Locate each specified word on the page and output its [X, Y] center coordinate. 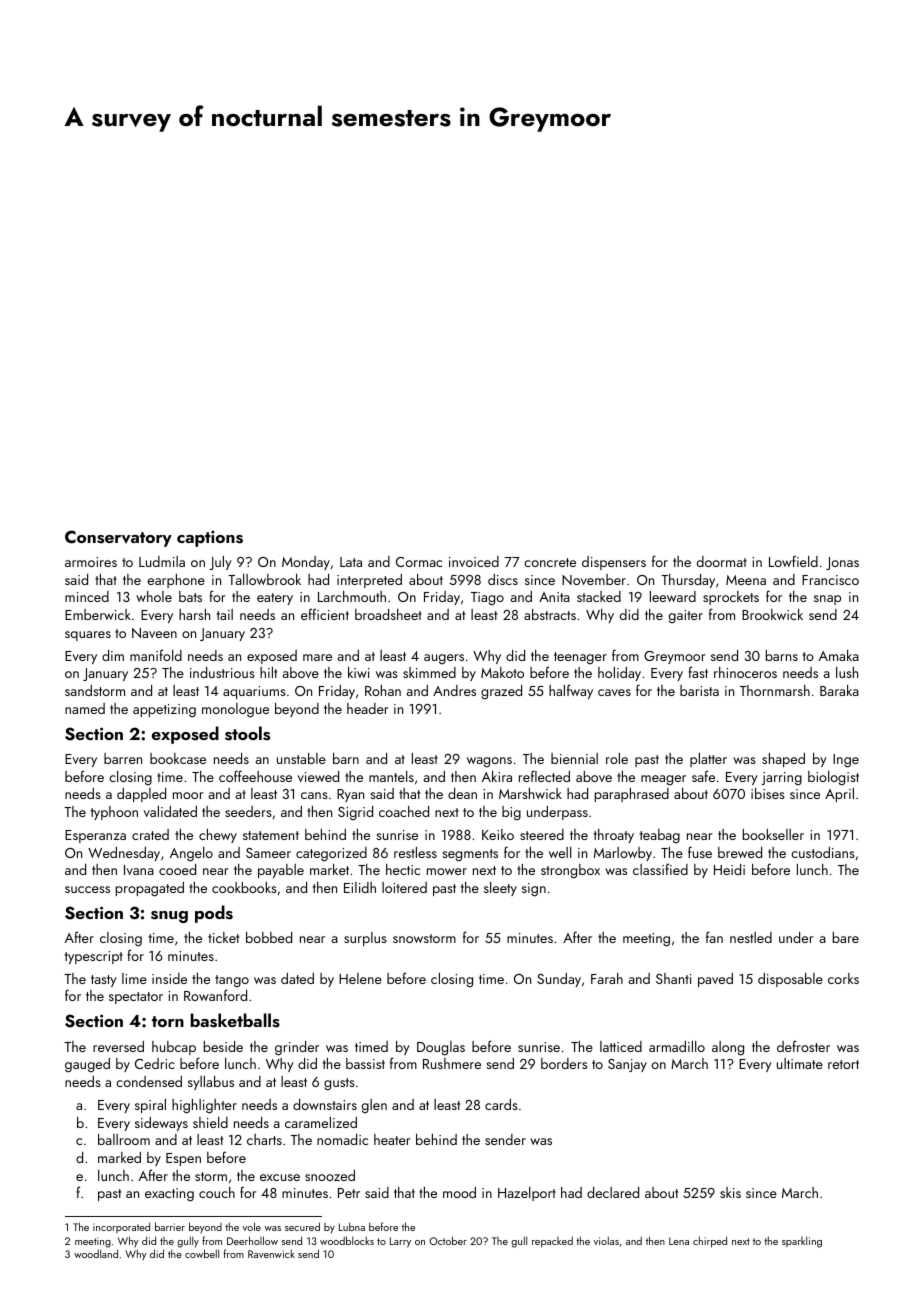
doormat [722, 561]
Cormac [419, 562]
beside [223, 1046]
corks [843, 978]
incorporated [121, 1227]
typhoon [114, 813]
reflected [544, 776]
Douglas [441, 1048]
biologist [833, 778]
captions [210, 539]
